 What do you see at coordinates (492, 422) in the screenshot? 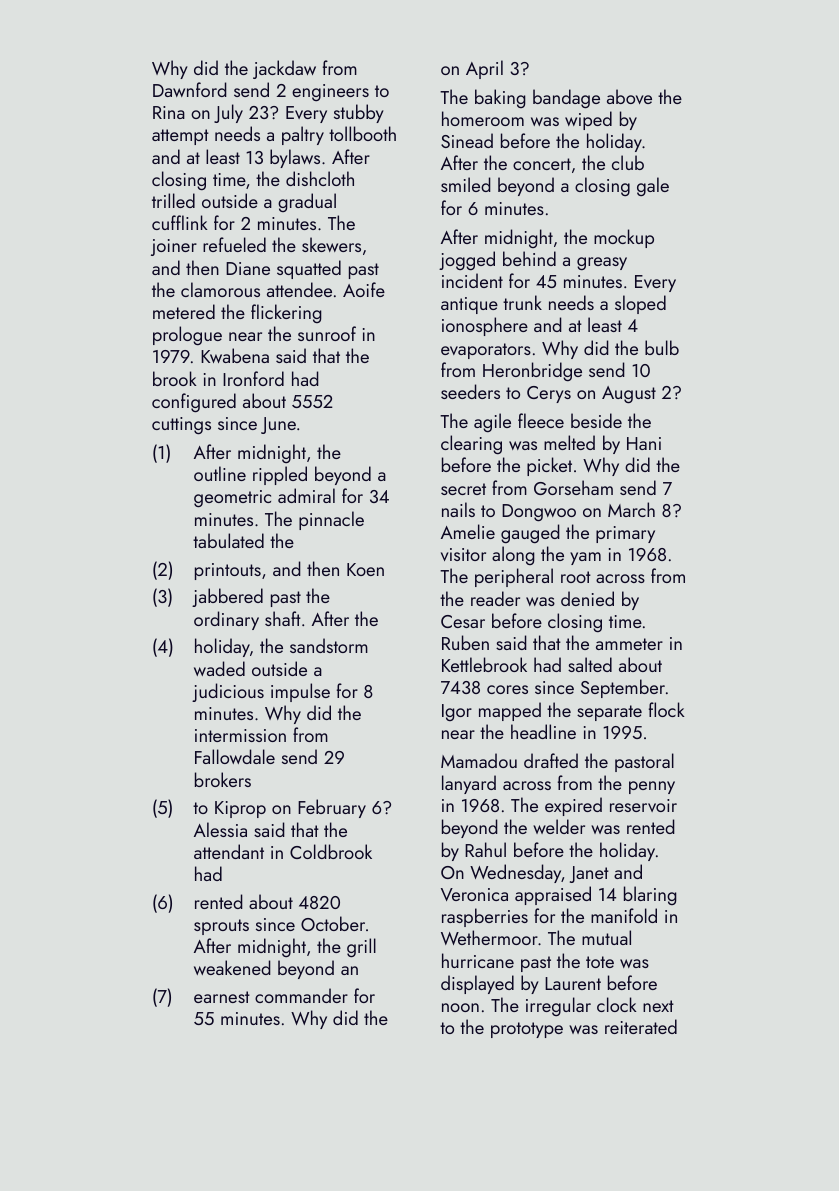
I see `agile` at bounding box center [492, 422].
